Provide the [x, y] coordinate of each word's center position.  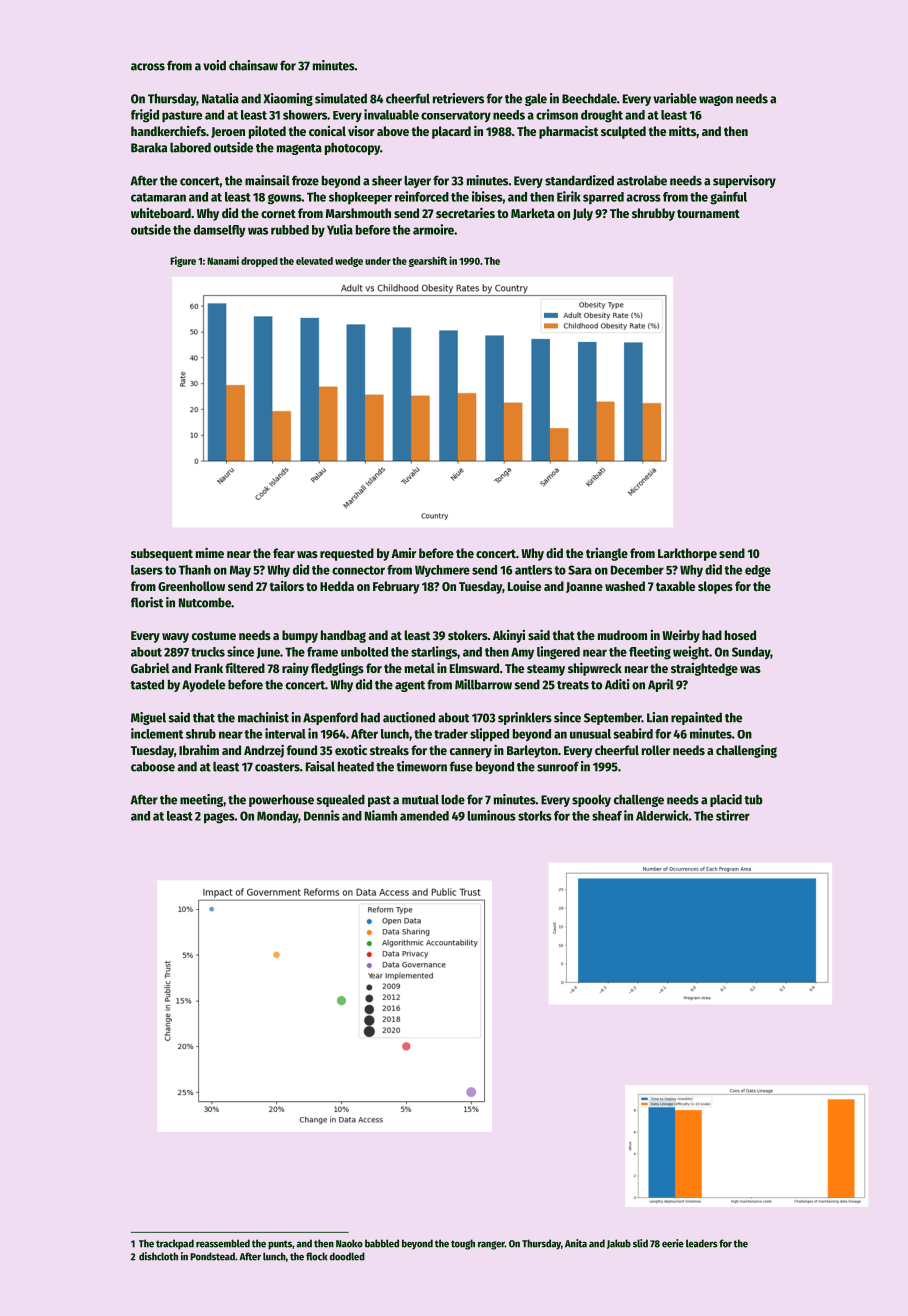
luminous [491, 815]
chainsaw [253, 65]
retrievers [458, 98]
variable [675, 98]
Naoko [349, 1243]
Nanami [223, 260]
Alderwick [662, 815]
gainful [728, 198]
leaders [702, 1243]
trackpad [175, 1244]
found [302, 750]
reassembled [223, 1243]
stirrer [733, 815]
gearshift [428, 261]
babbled [382, 1243]
